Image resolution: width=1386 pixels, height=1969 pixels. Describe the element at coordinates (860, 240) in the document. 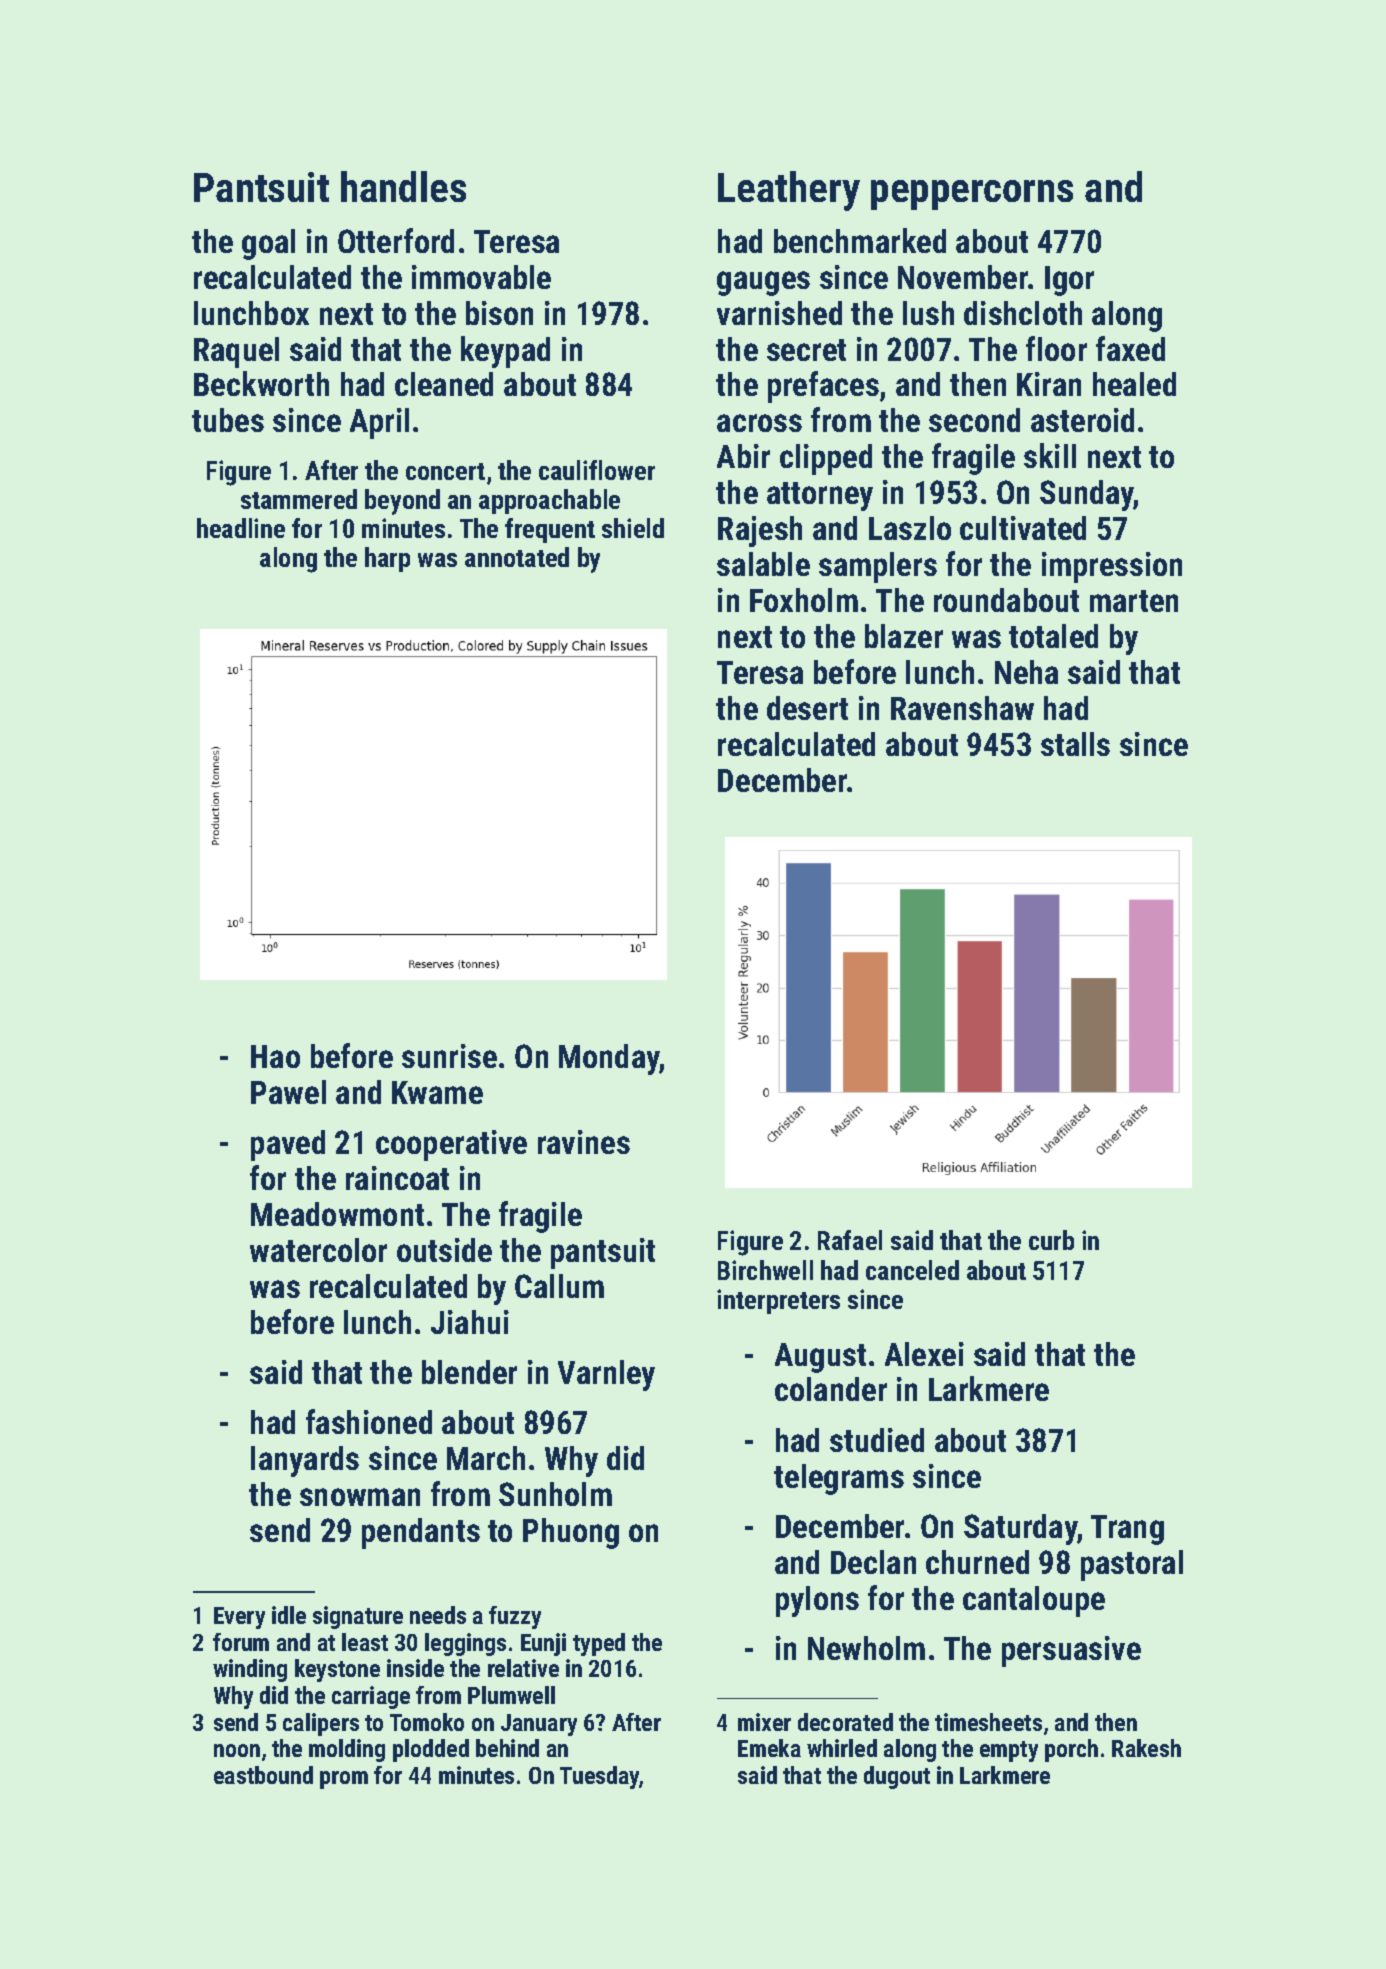

I see `benchmarked` at that location.
